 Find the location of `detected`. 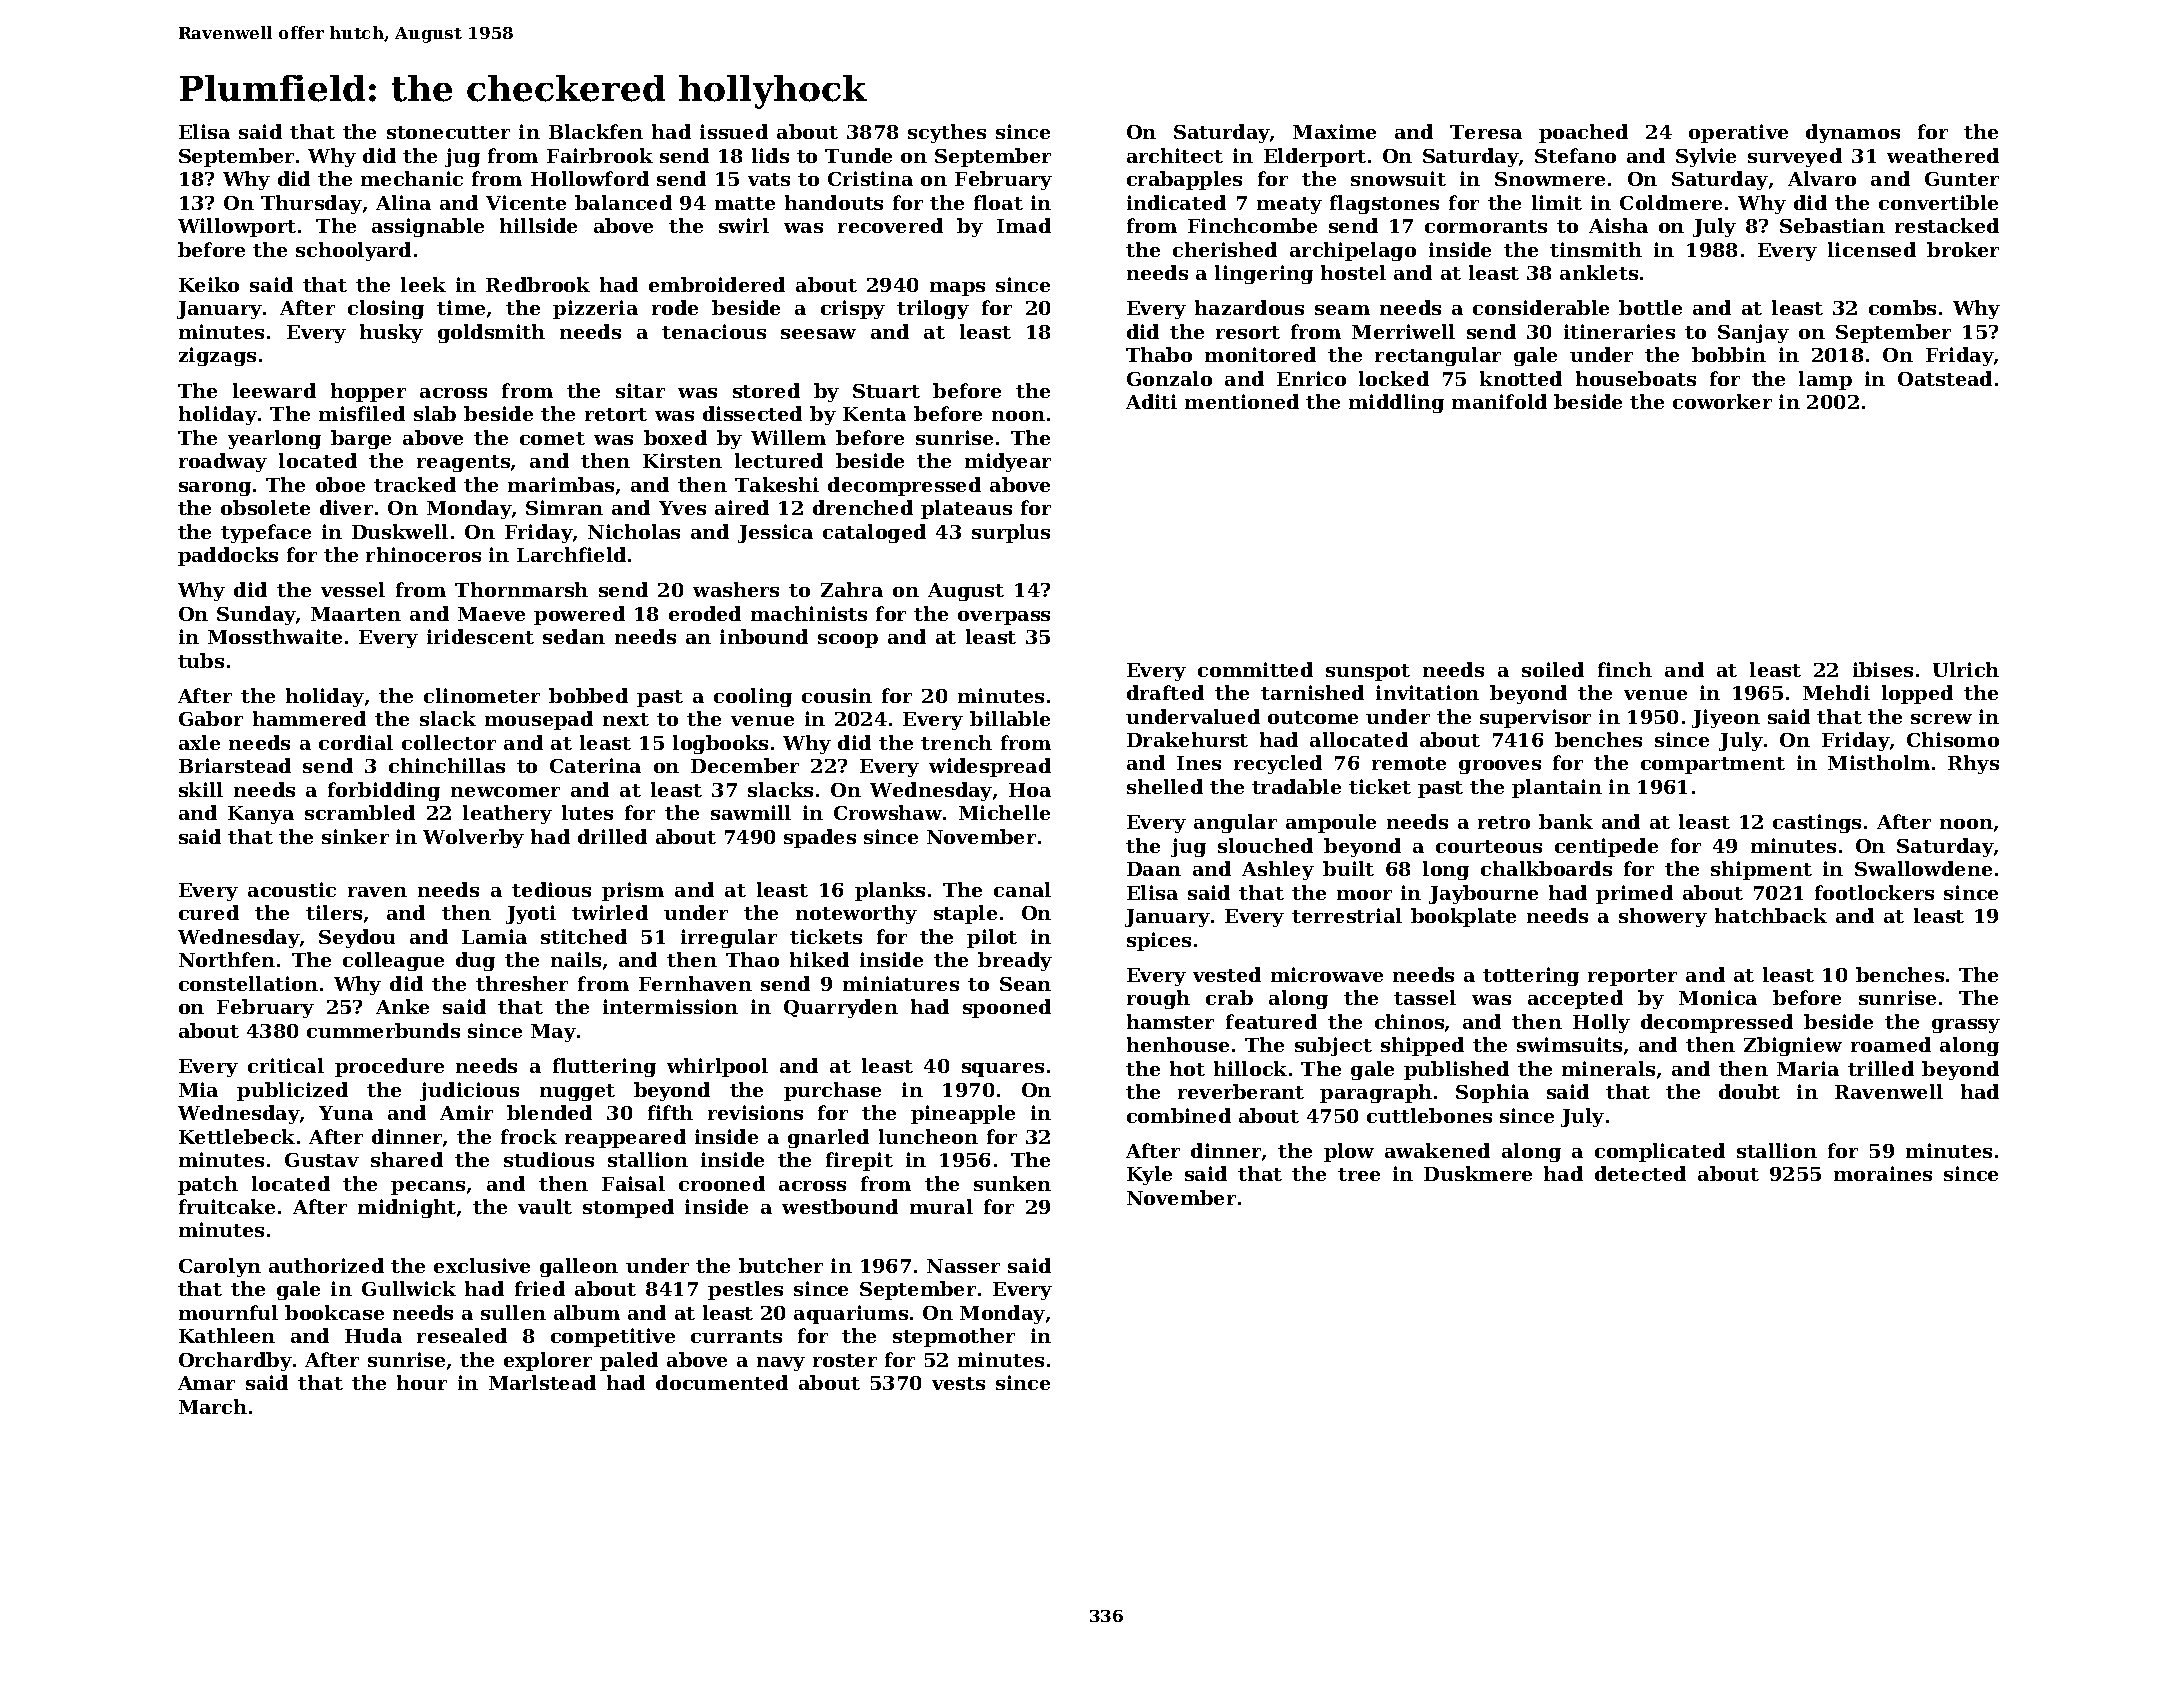

detected is located at coordinates (1640, 1173).
